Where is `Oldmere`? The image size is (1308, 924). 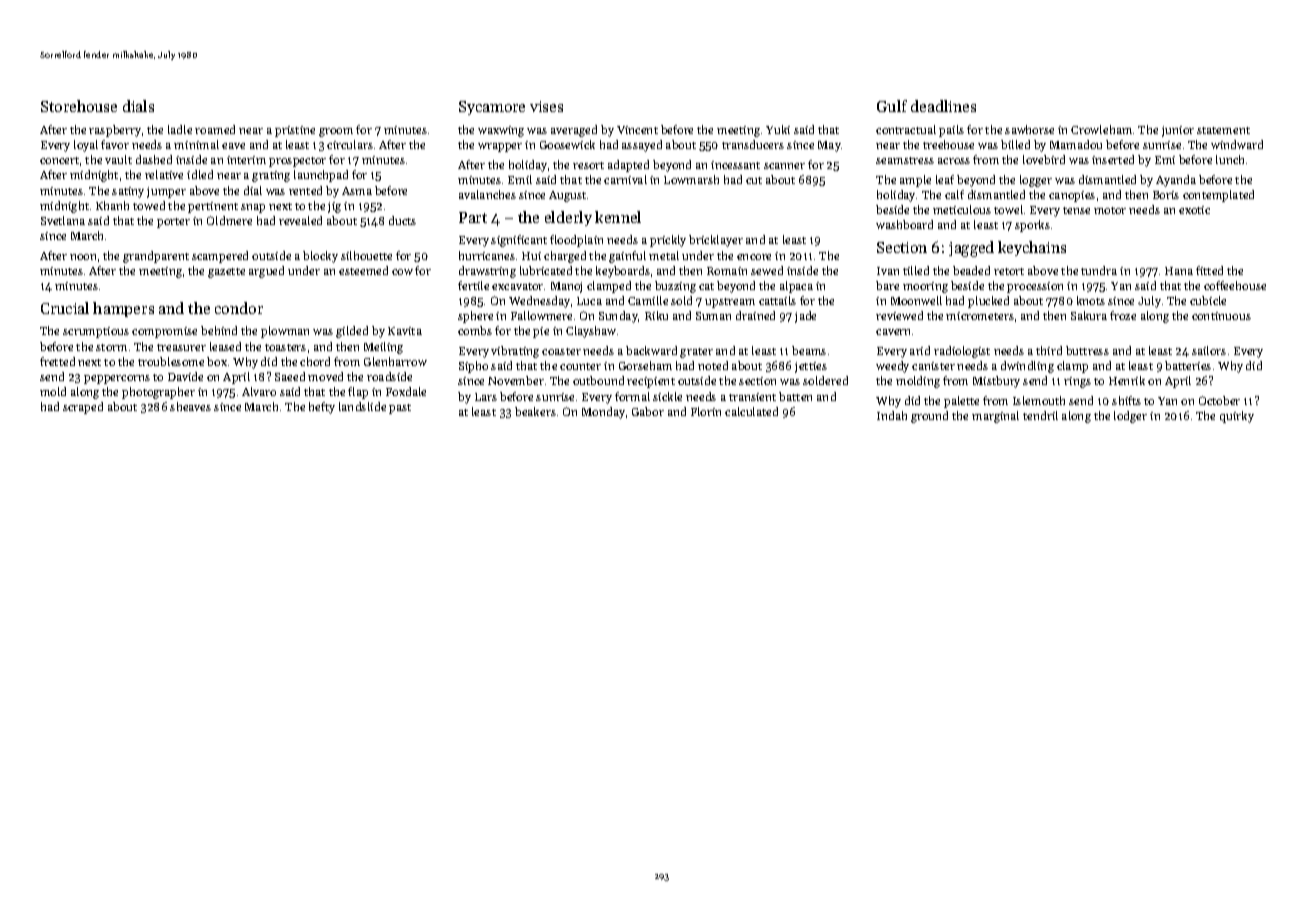
Oldmere is located at coordinates (229, 220).
